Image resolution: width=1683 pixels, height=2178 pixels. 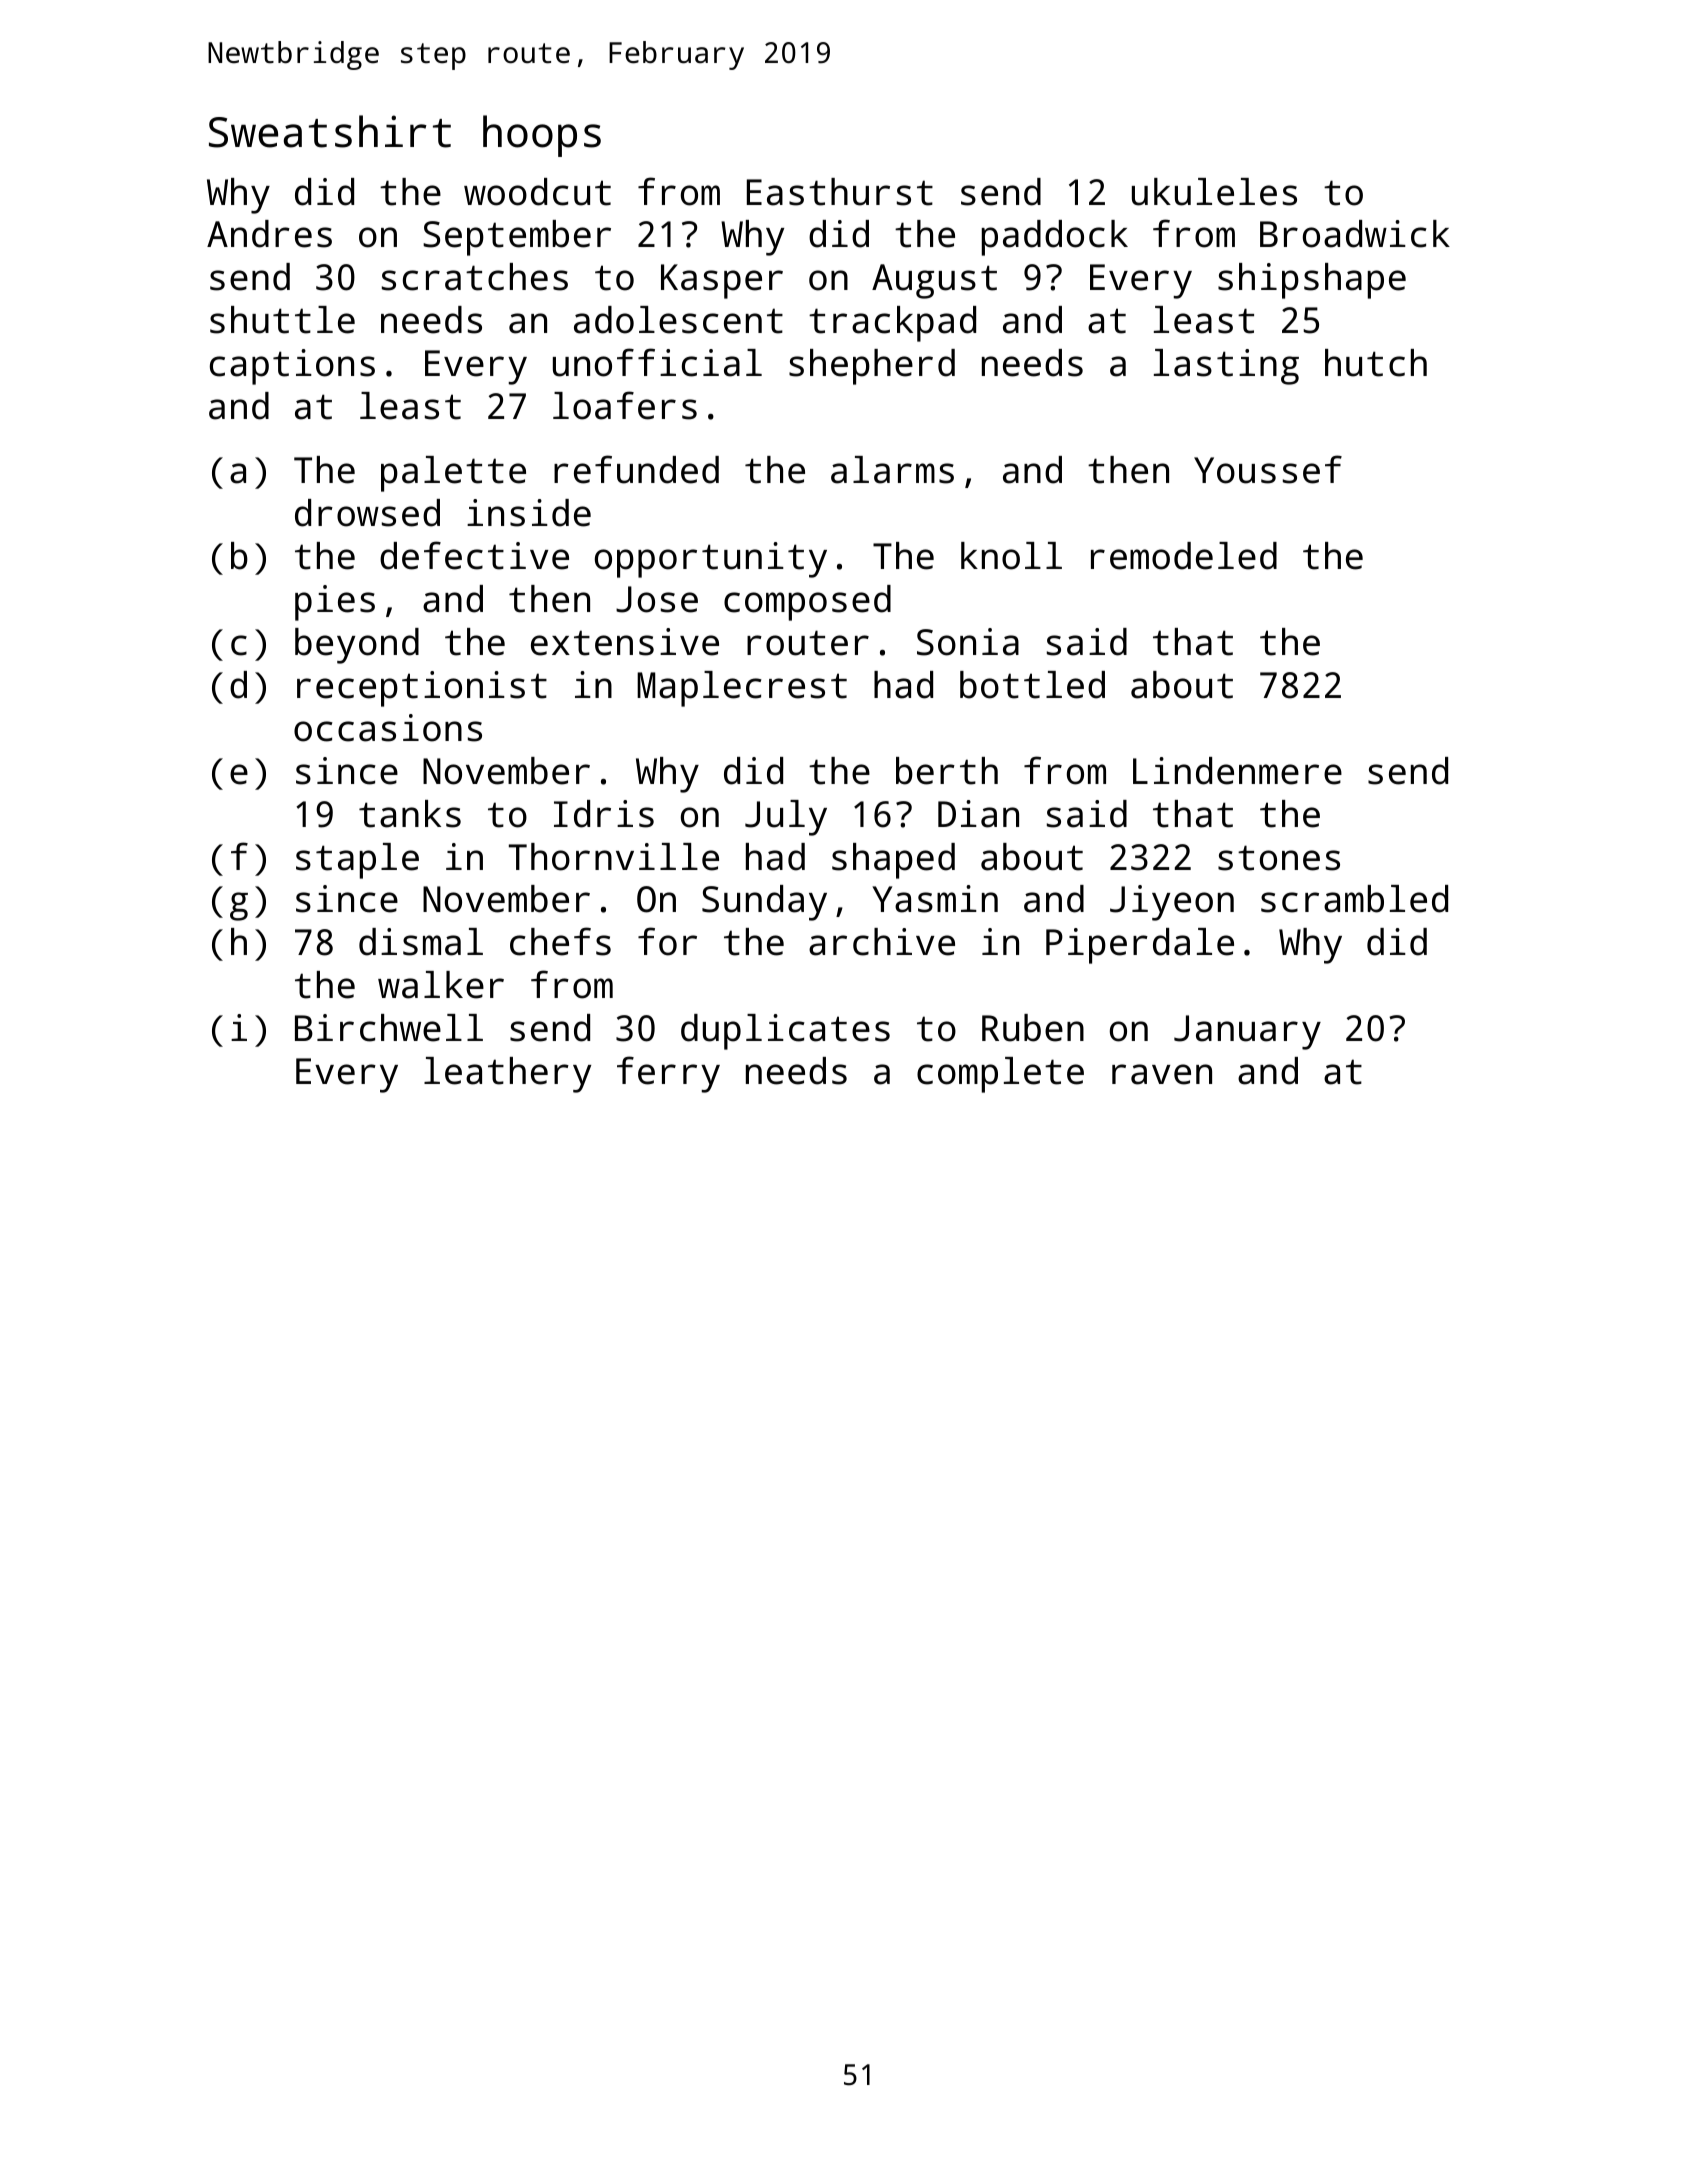 I want to click on Lindenmere, so click(x=1237, y=771).
